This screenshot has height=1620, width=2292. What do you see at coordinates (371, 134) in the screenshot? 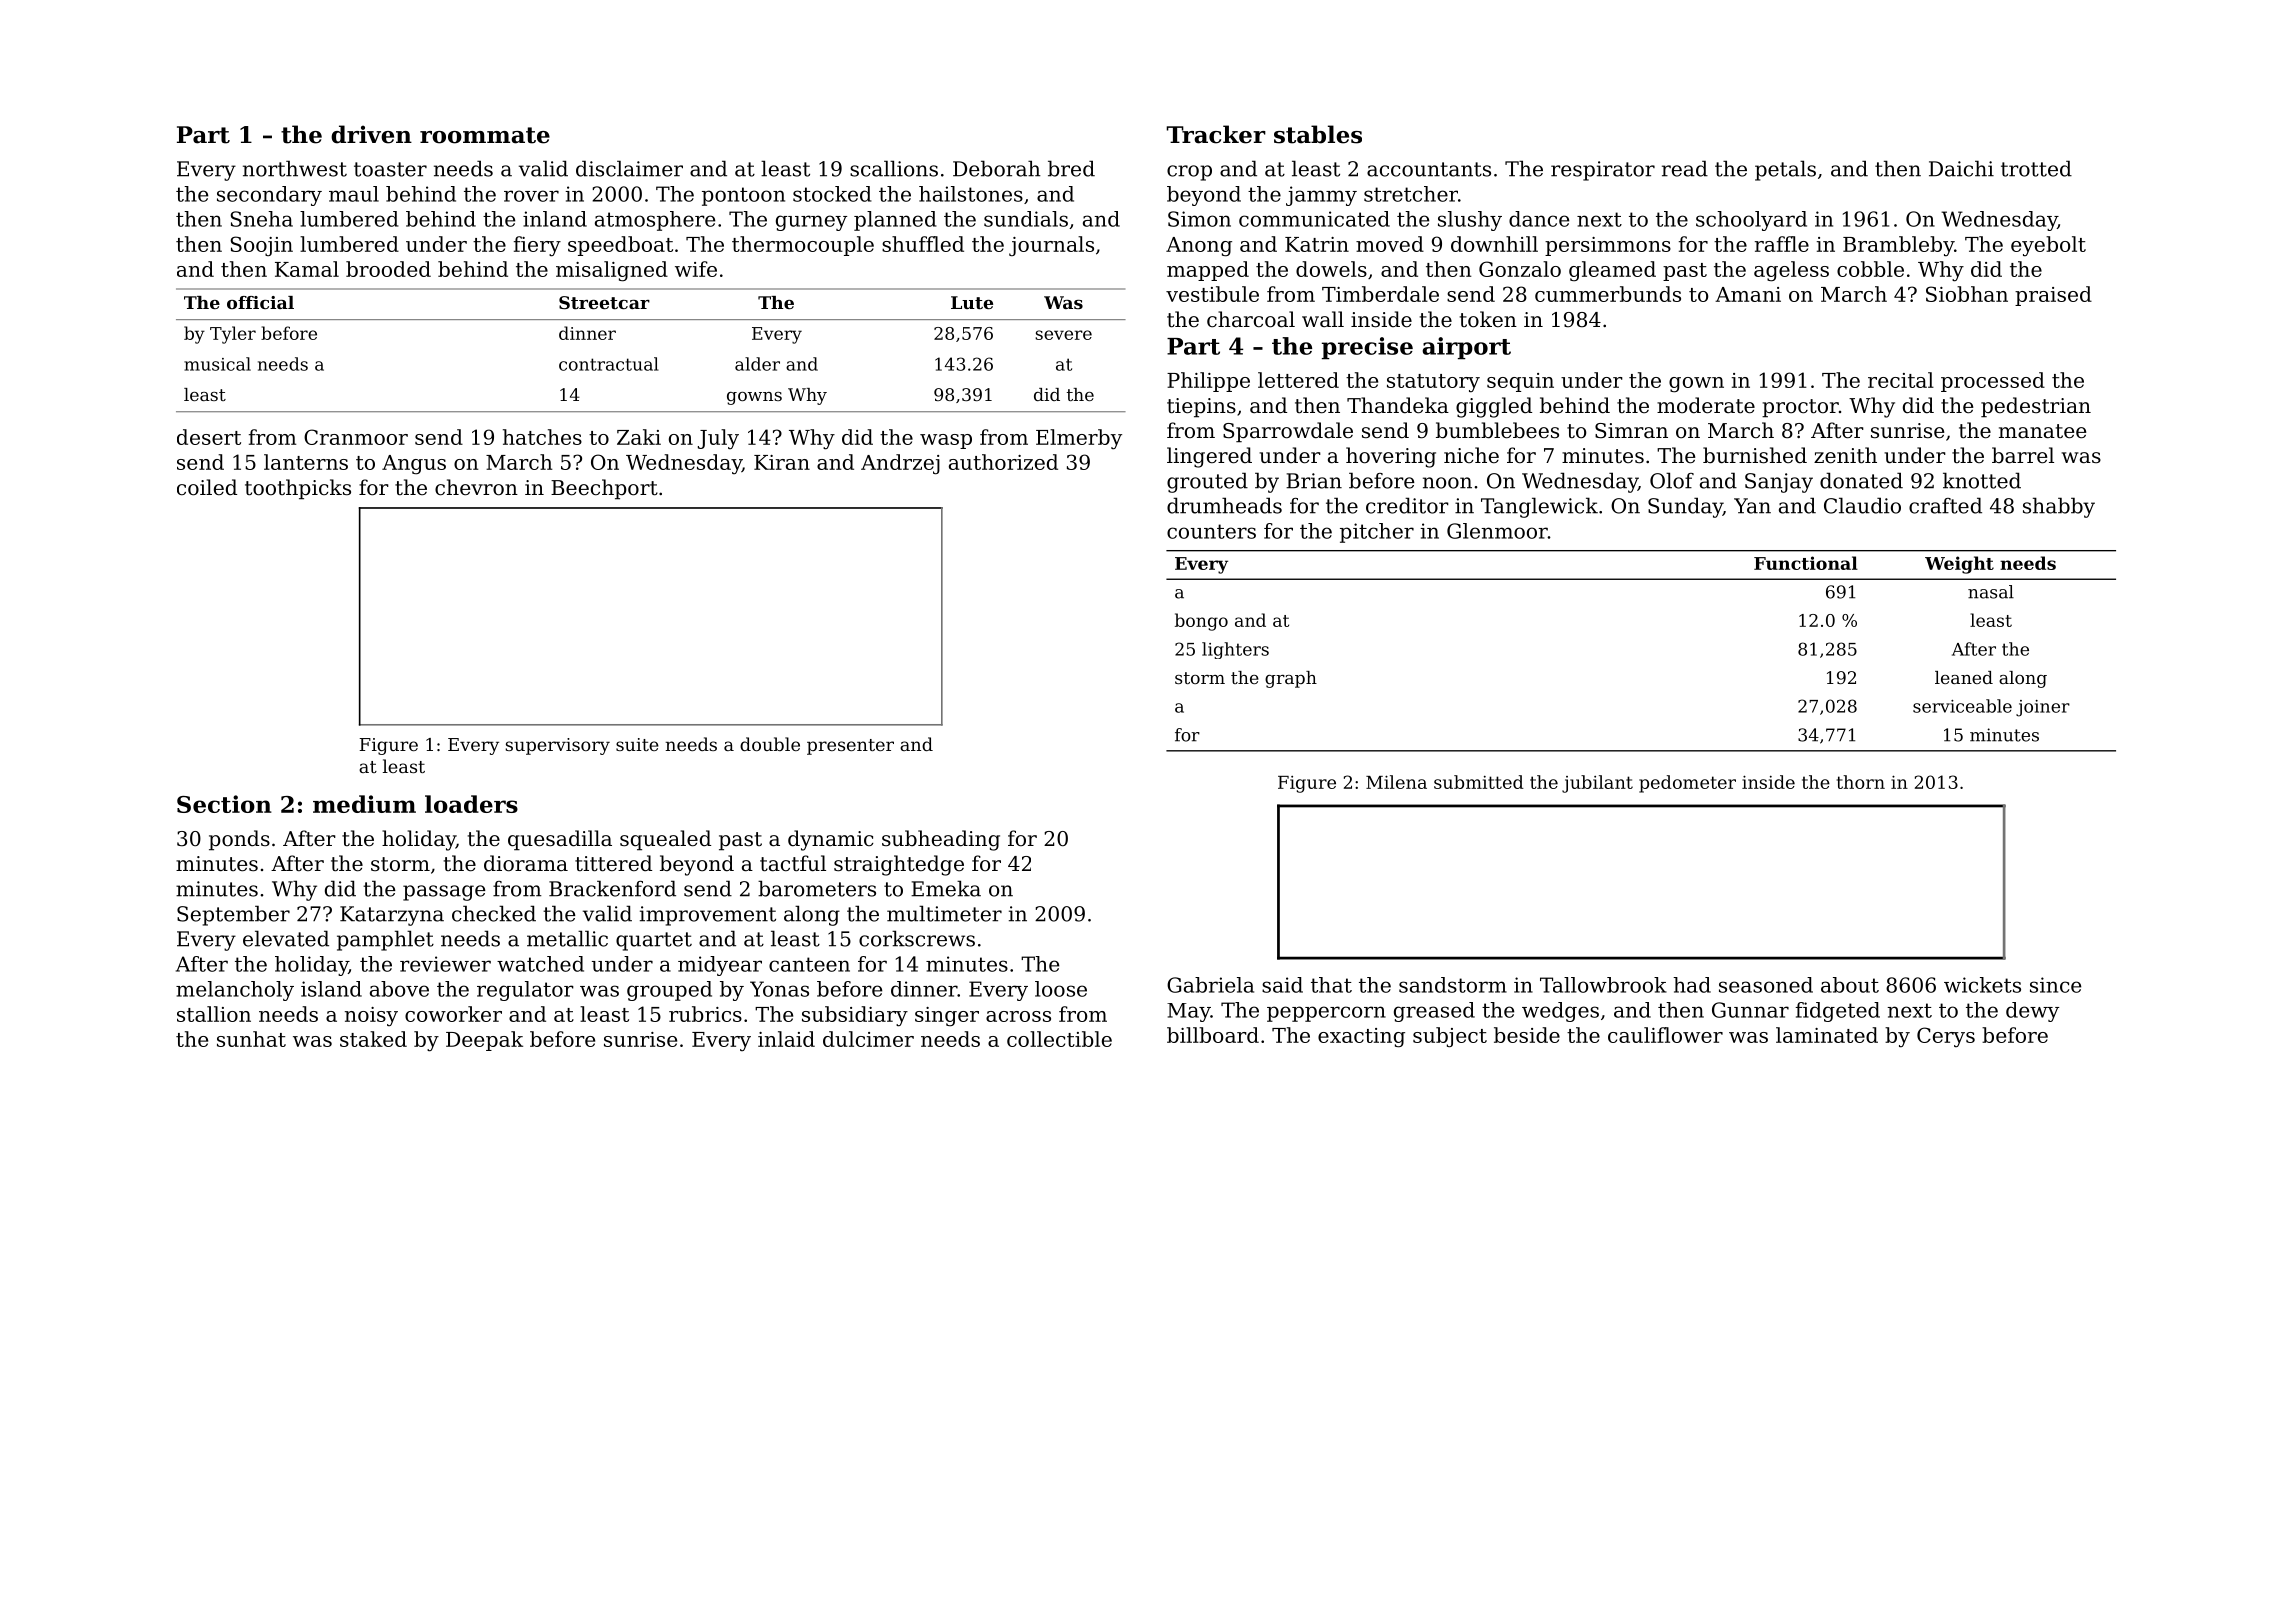
I see `driven` at bounding box center [371, 134].
